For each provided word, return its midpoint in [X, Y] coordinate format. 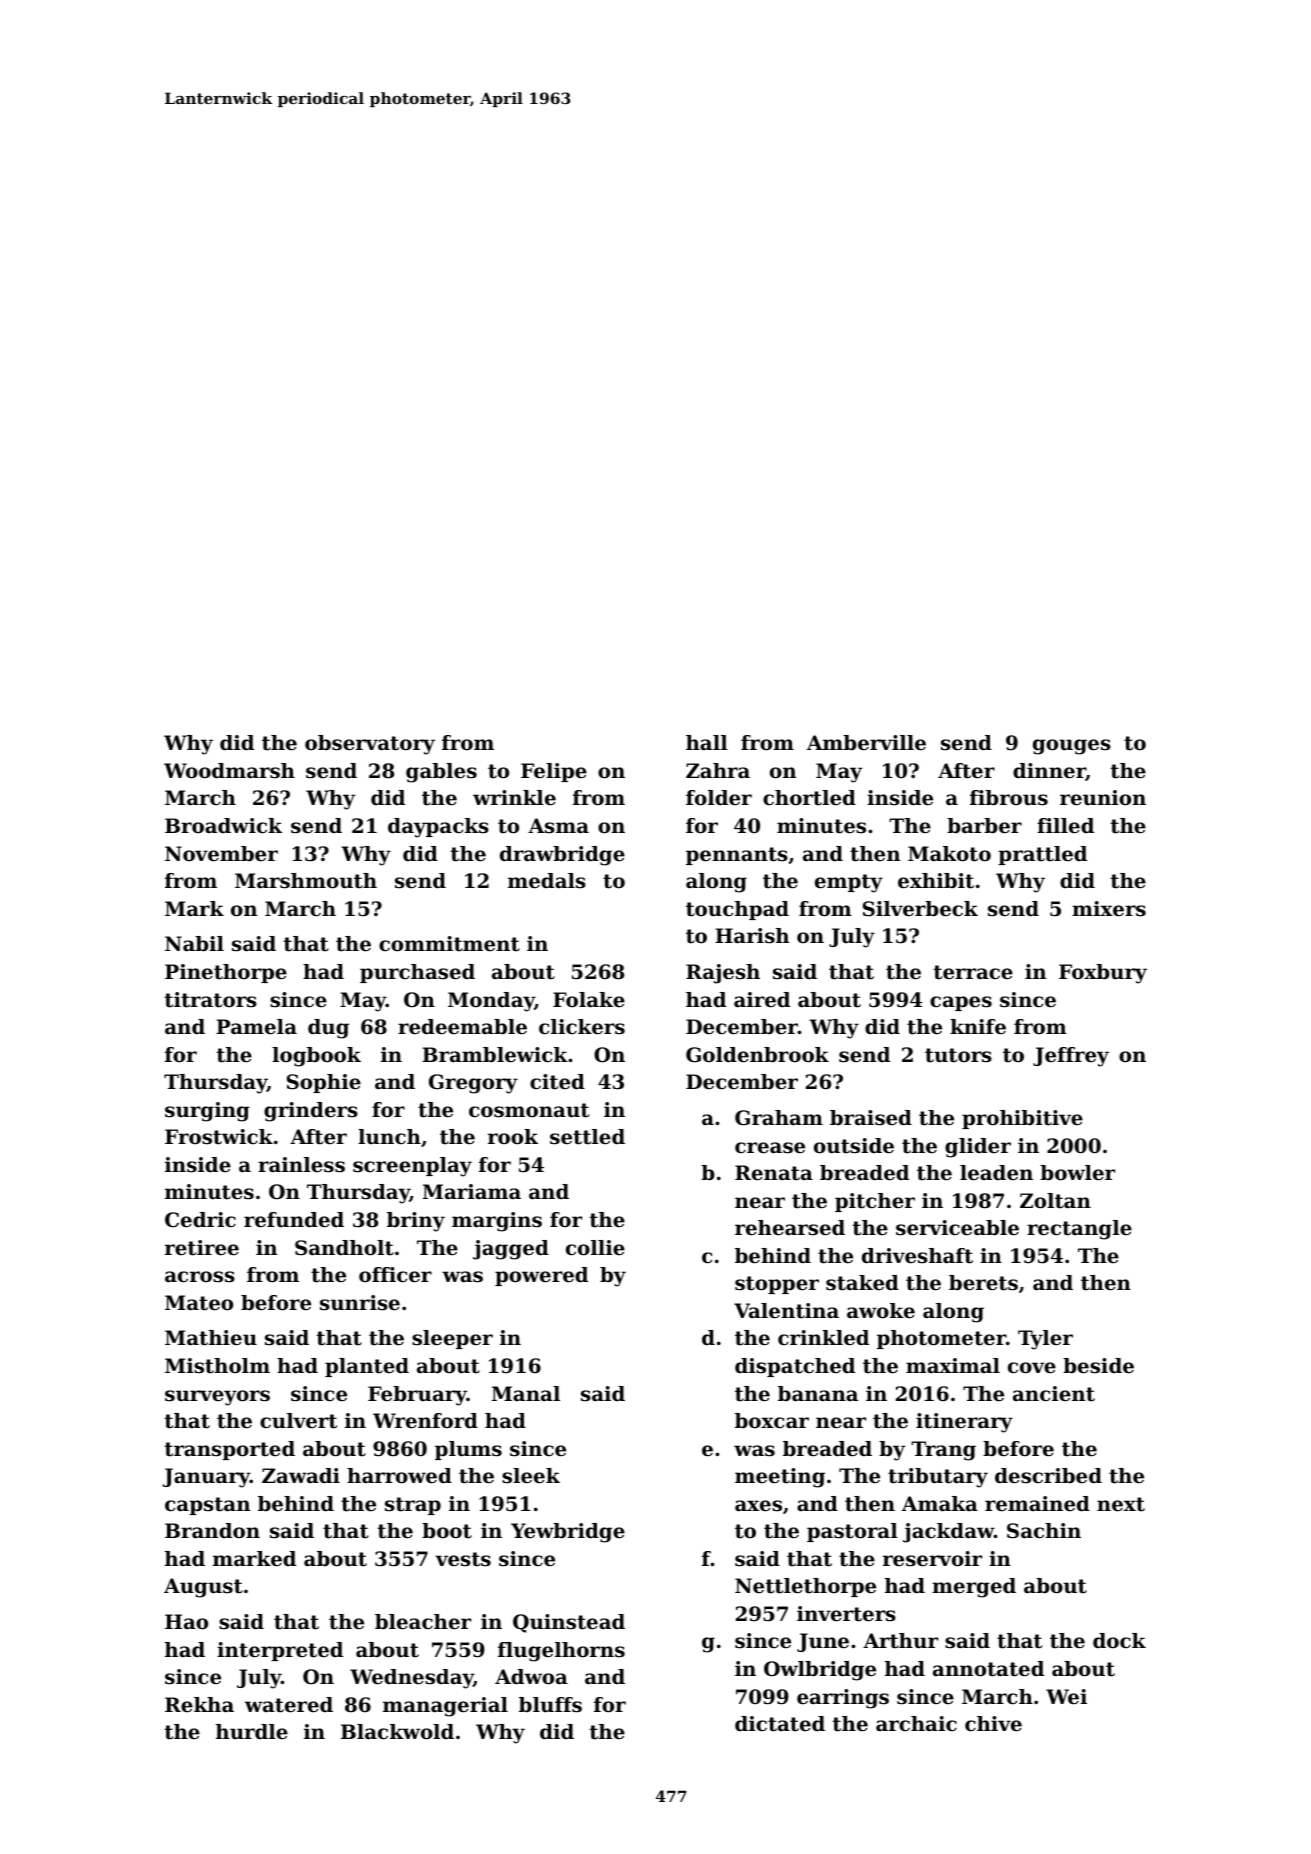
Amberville [866, 743]
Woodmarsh [229, 771]
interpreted [280, 1651]
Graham [779, 1118]
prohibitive [1022, 1119]
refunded [294, 1220]
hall [707, 742]
